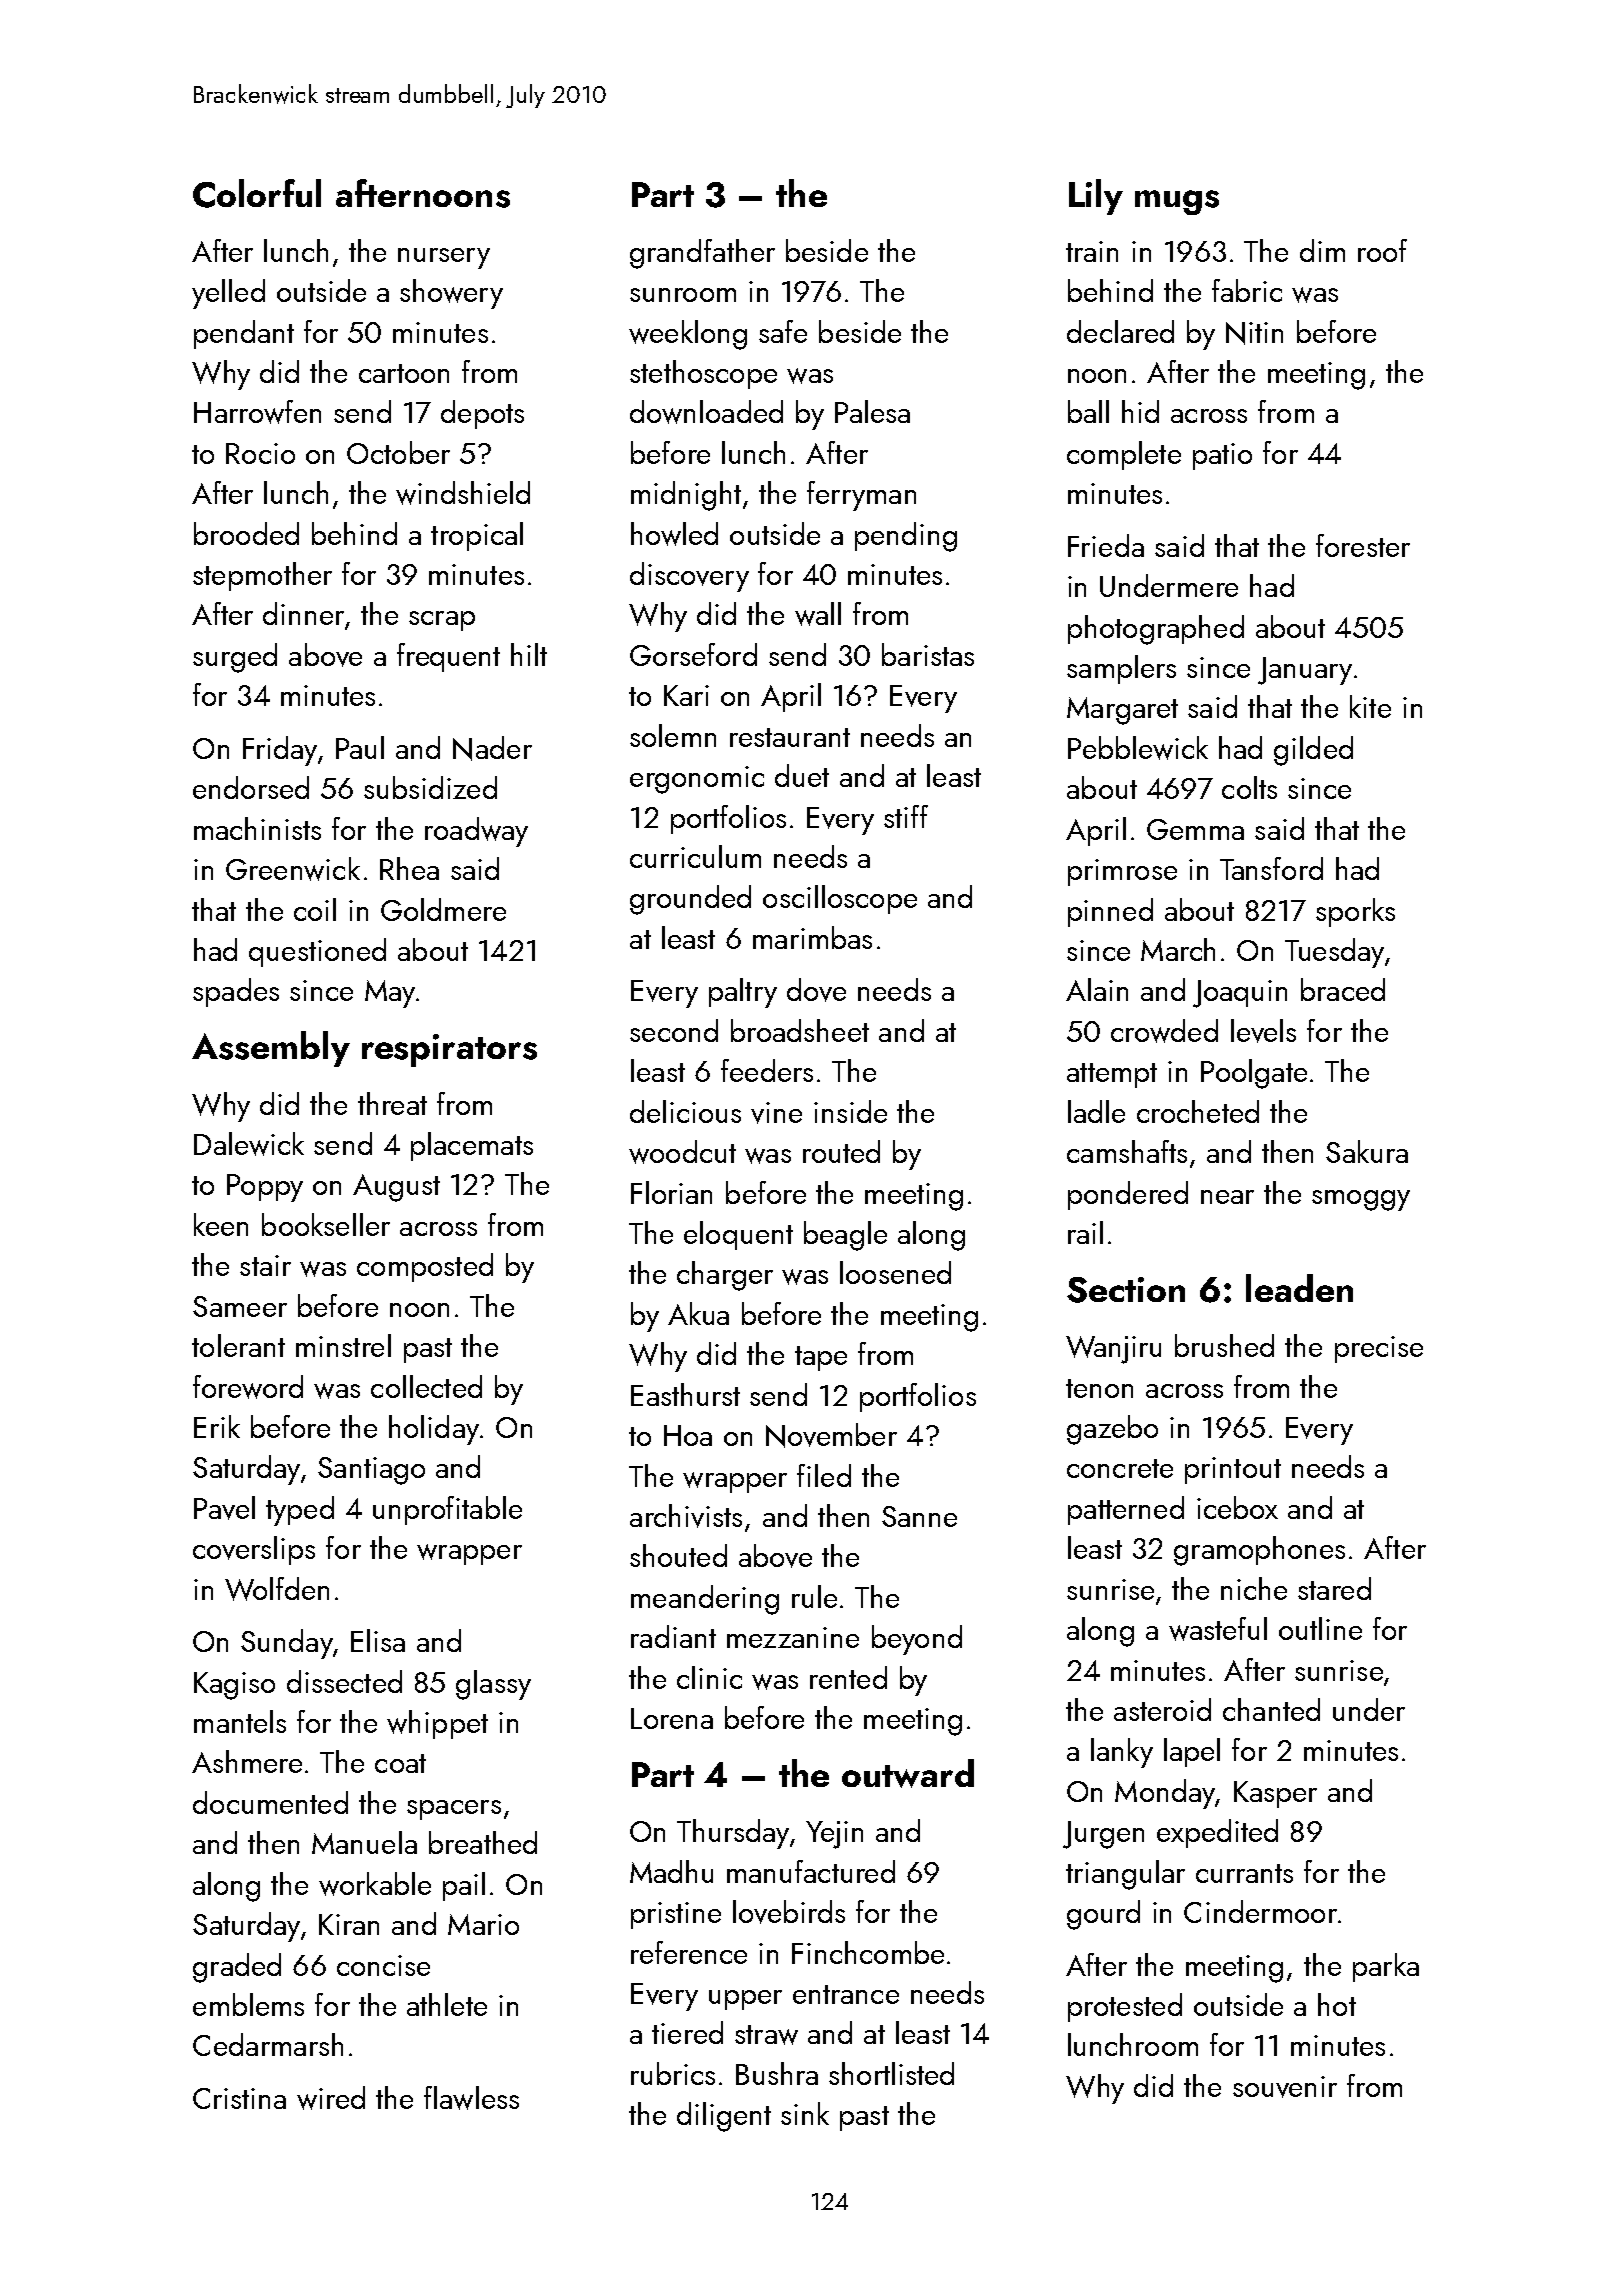 Image resolution: width=1620 pixels, height=2292 pixels. What do you see at coordinates (447, 2004) in the screenshot?
I see `athlete` at bounding box center [447, 2004].
